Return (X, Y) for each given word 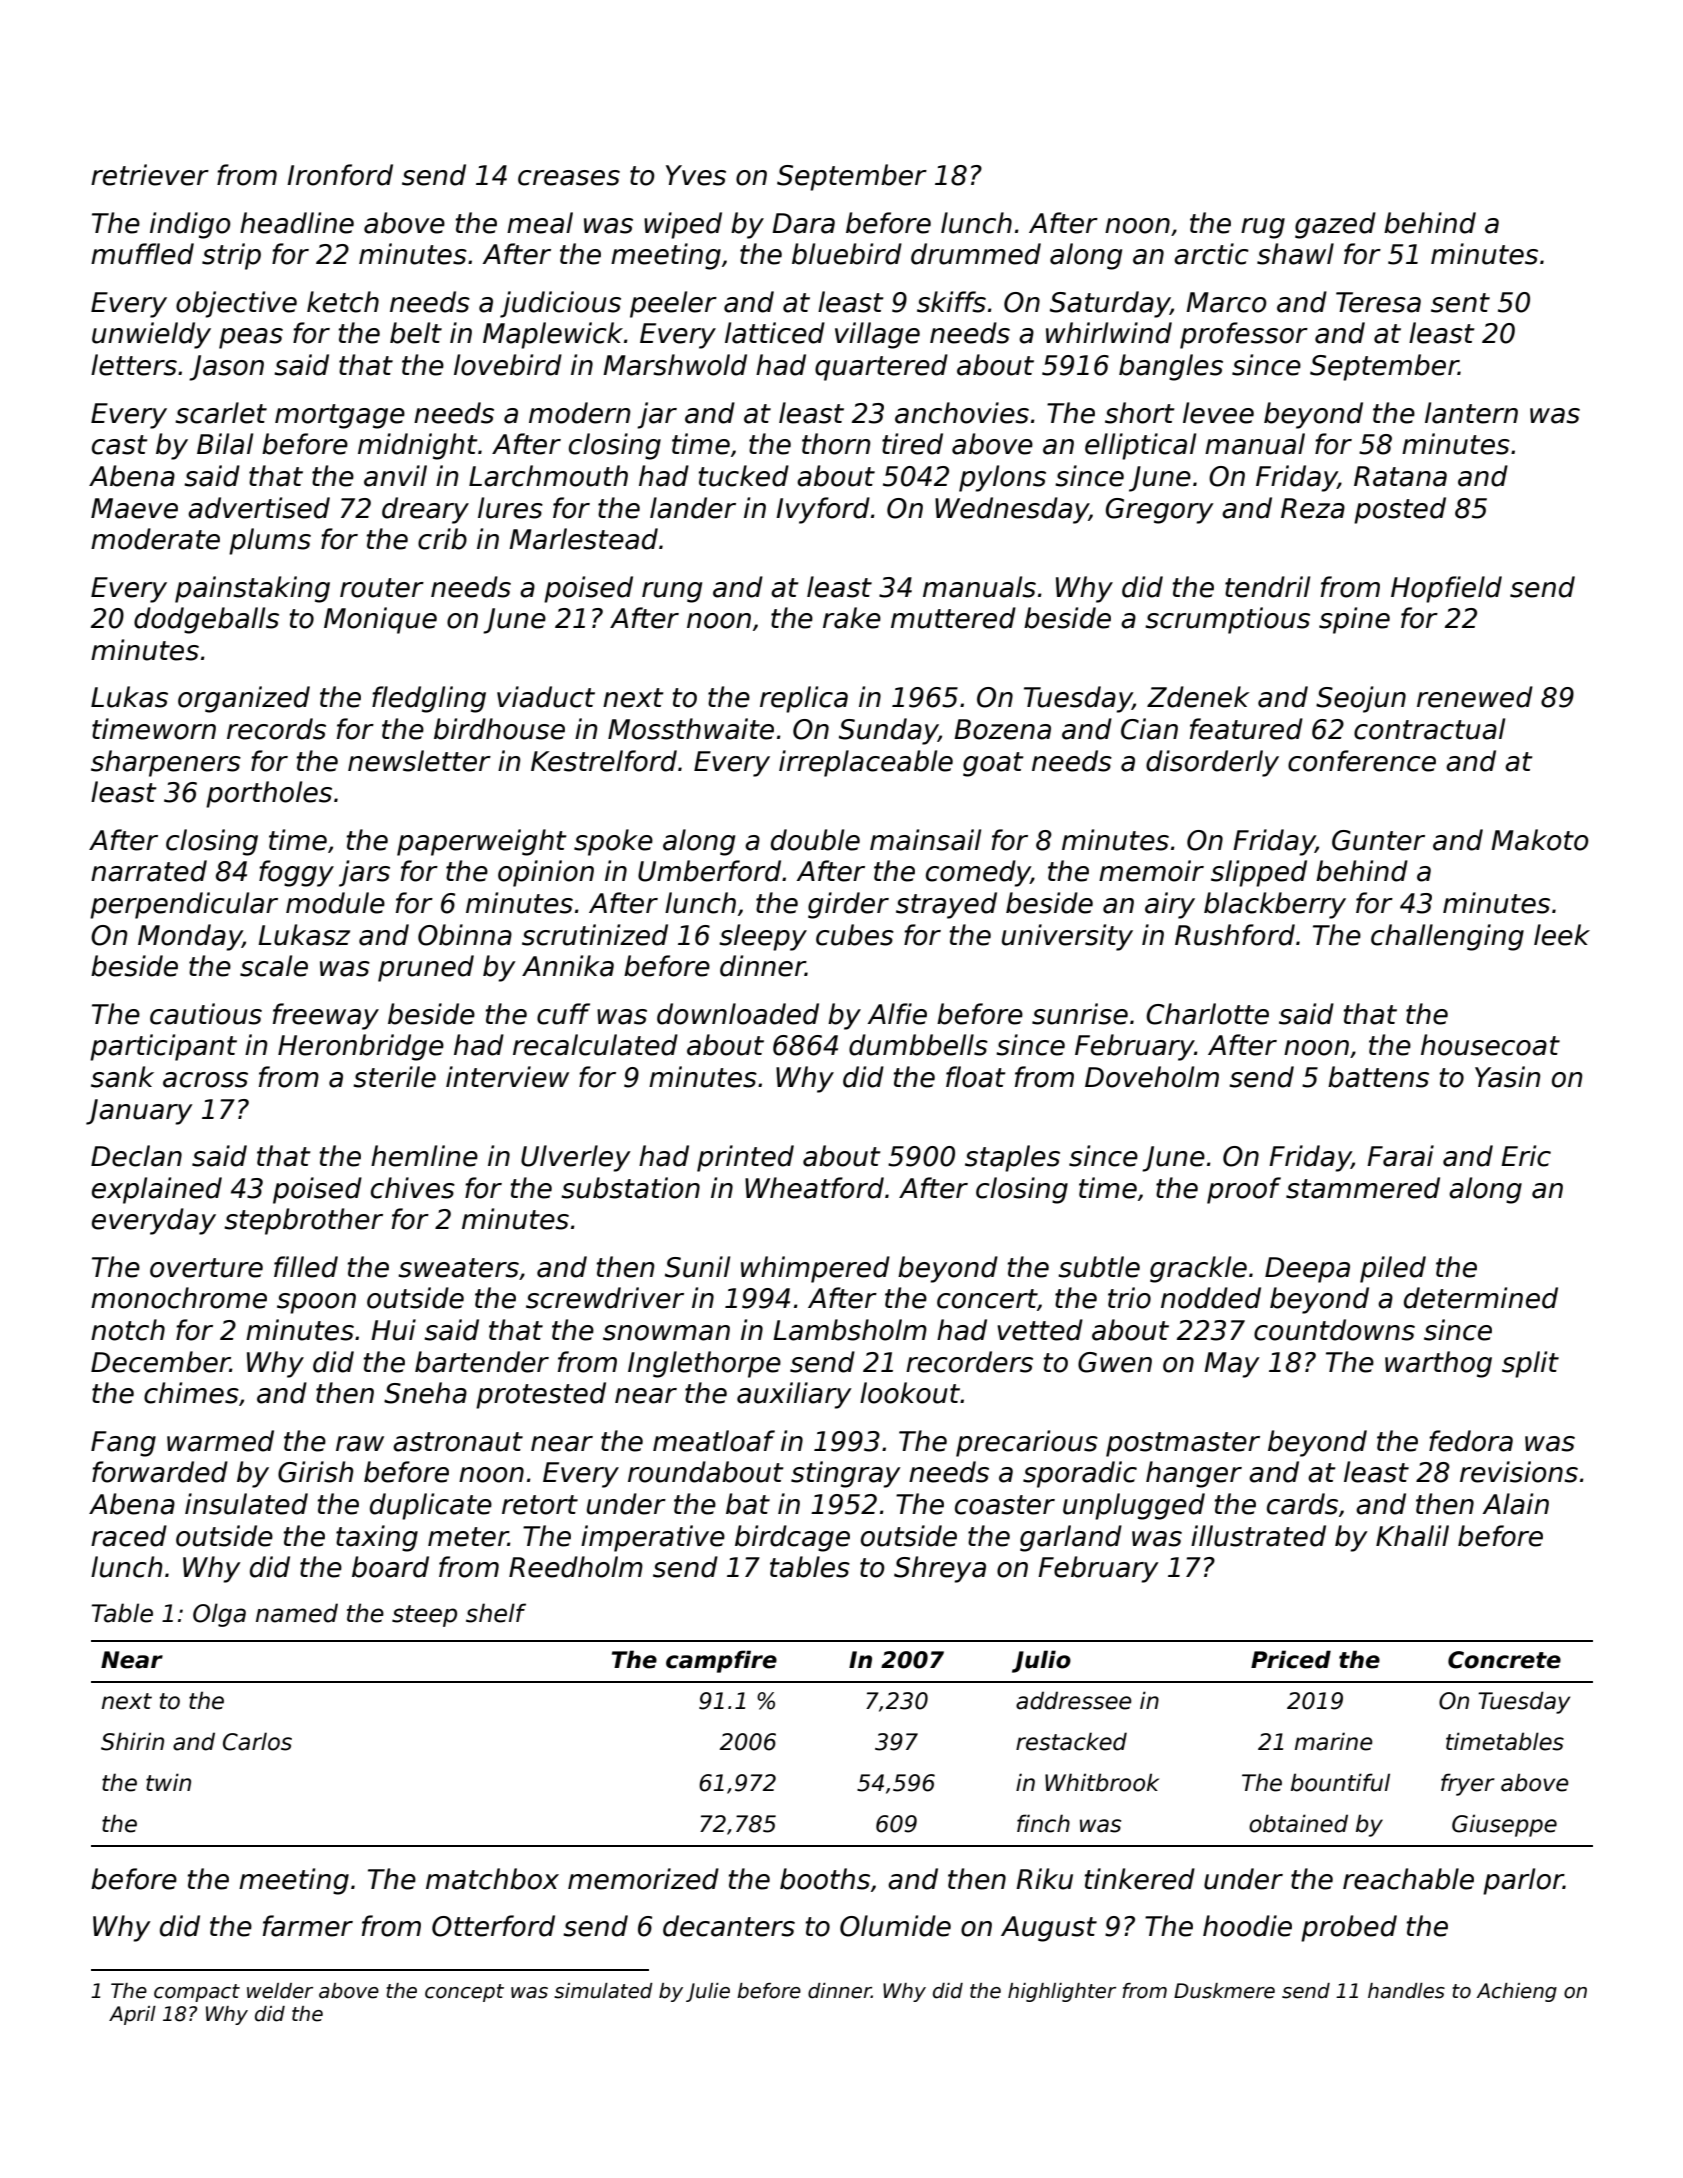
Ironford (340, 175)
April (132, 2015)
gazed (1335, 225)
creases (569, 178)
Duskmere (1224, 1991)
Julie (708, 1992)
